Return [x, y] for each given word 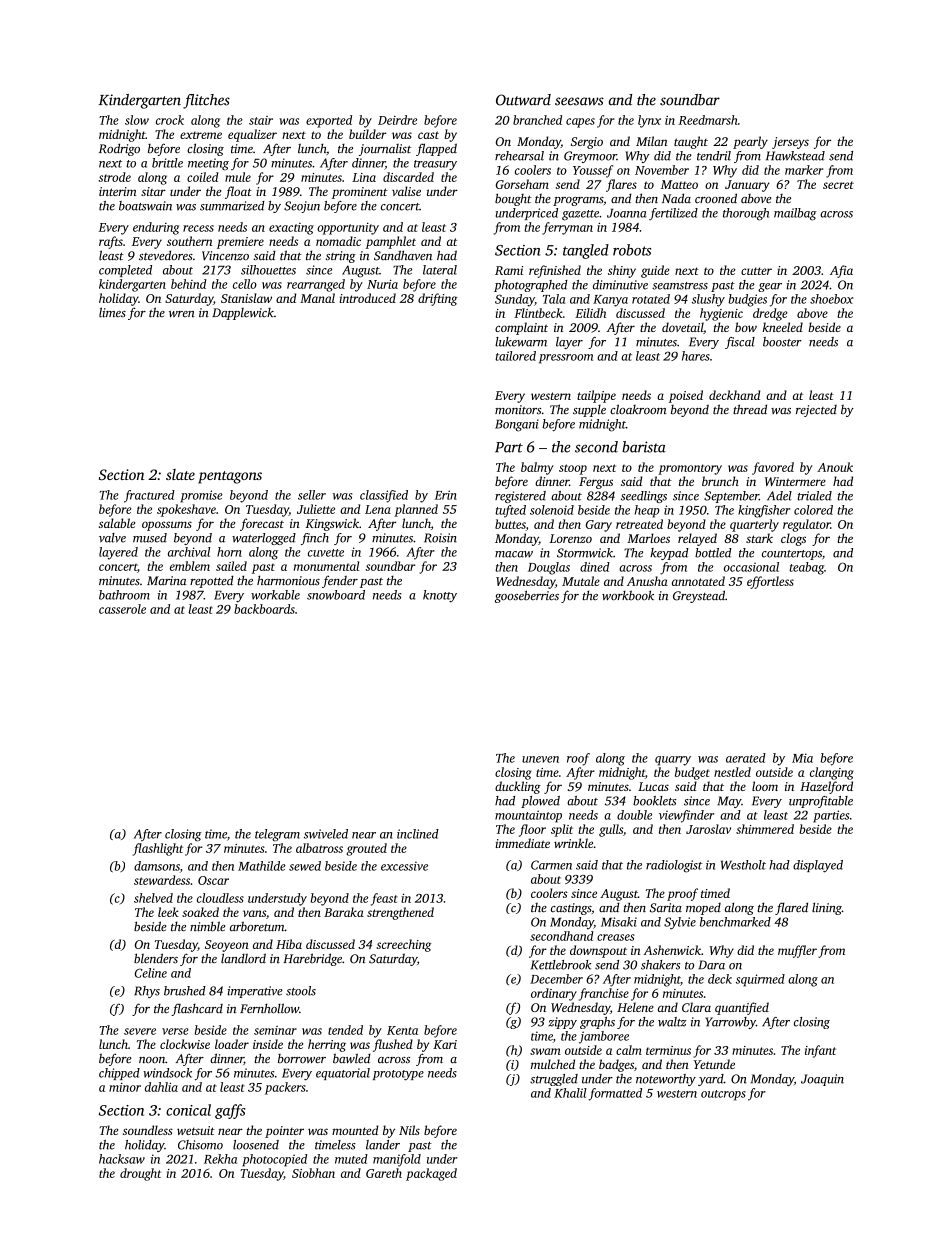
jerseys [790, 143]
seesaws [579, 101]
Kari [445, 1044]
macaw [514, 554]
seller [312, 495]
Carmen [551, 865]
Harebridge [312, 959]
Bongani [517, 425]
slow [137, 120]
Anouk [835, 467]
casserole [122, 609]
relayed [697, 539]
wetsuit [196, 1130]
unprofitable [821, 802]
